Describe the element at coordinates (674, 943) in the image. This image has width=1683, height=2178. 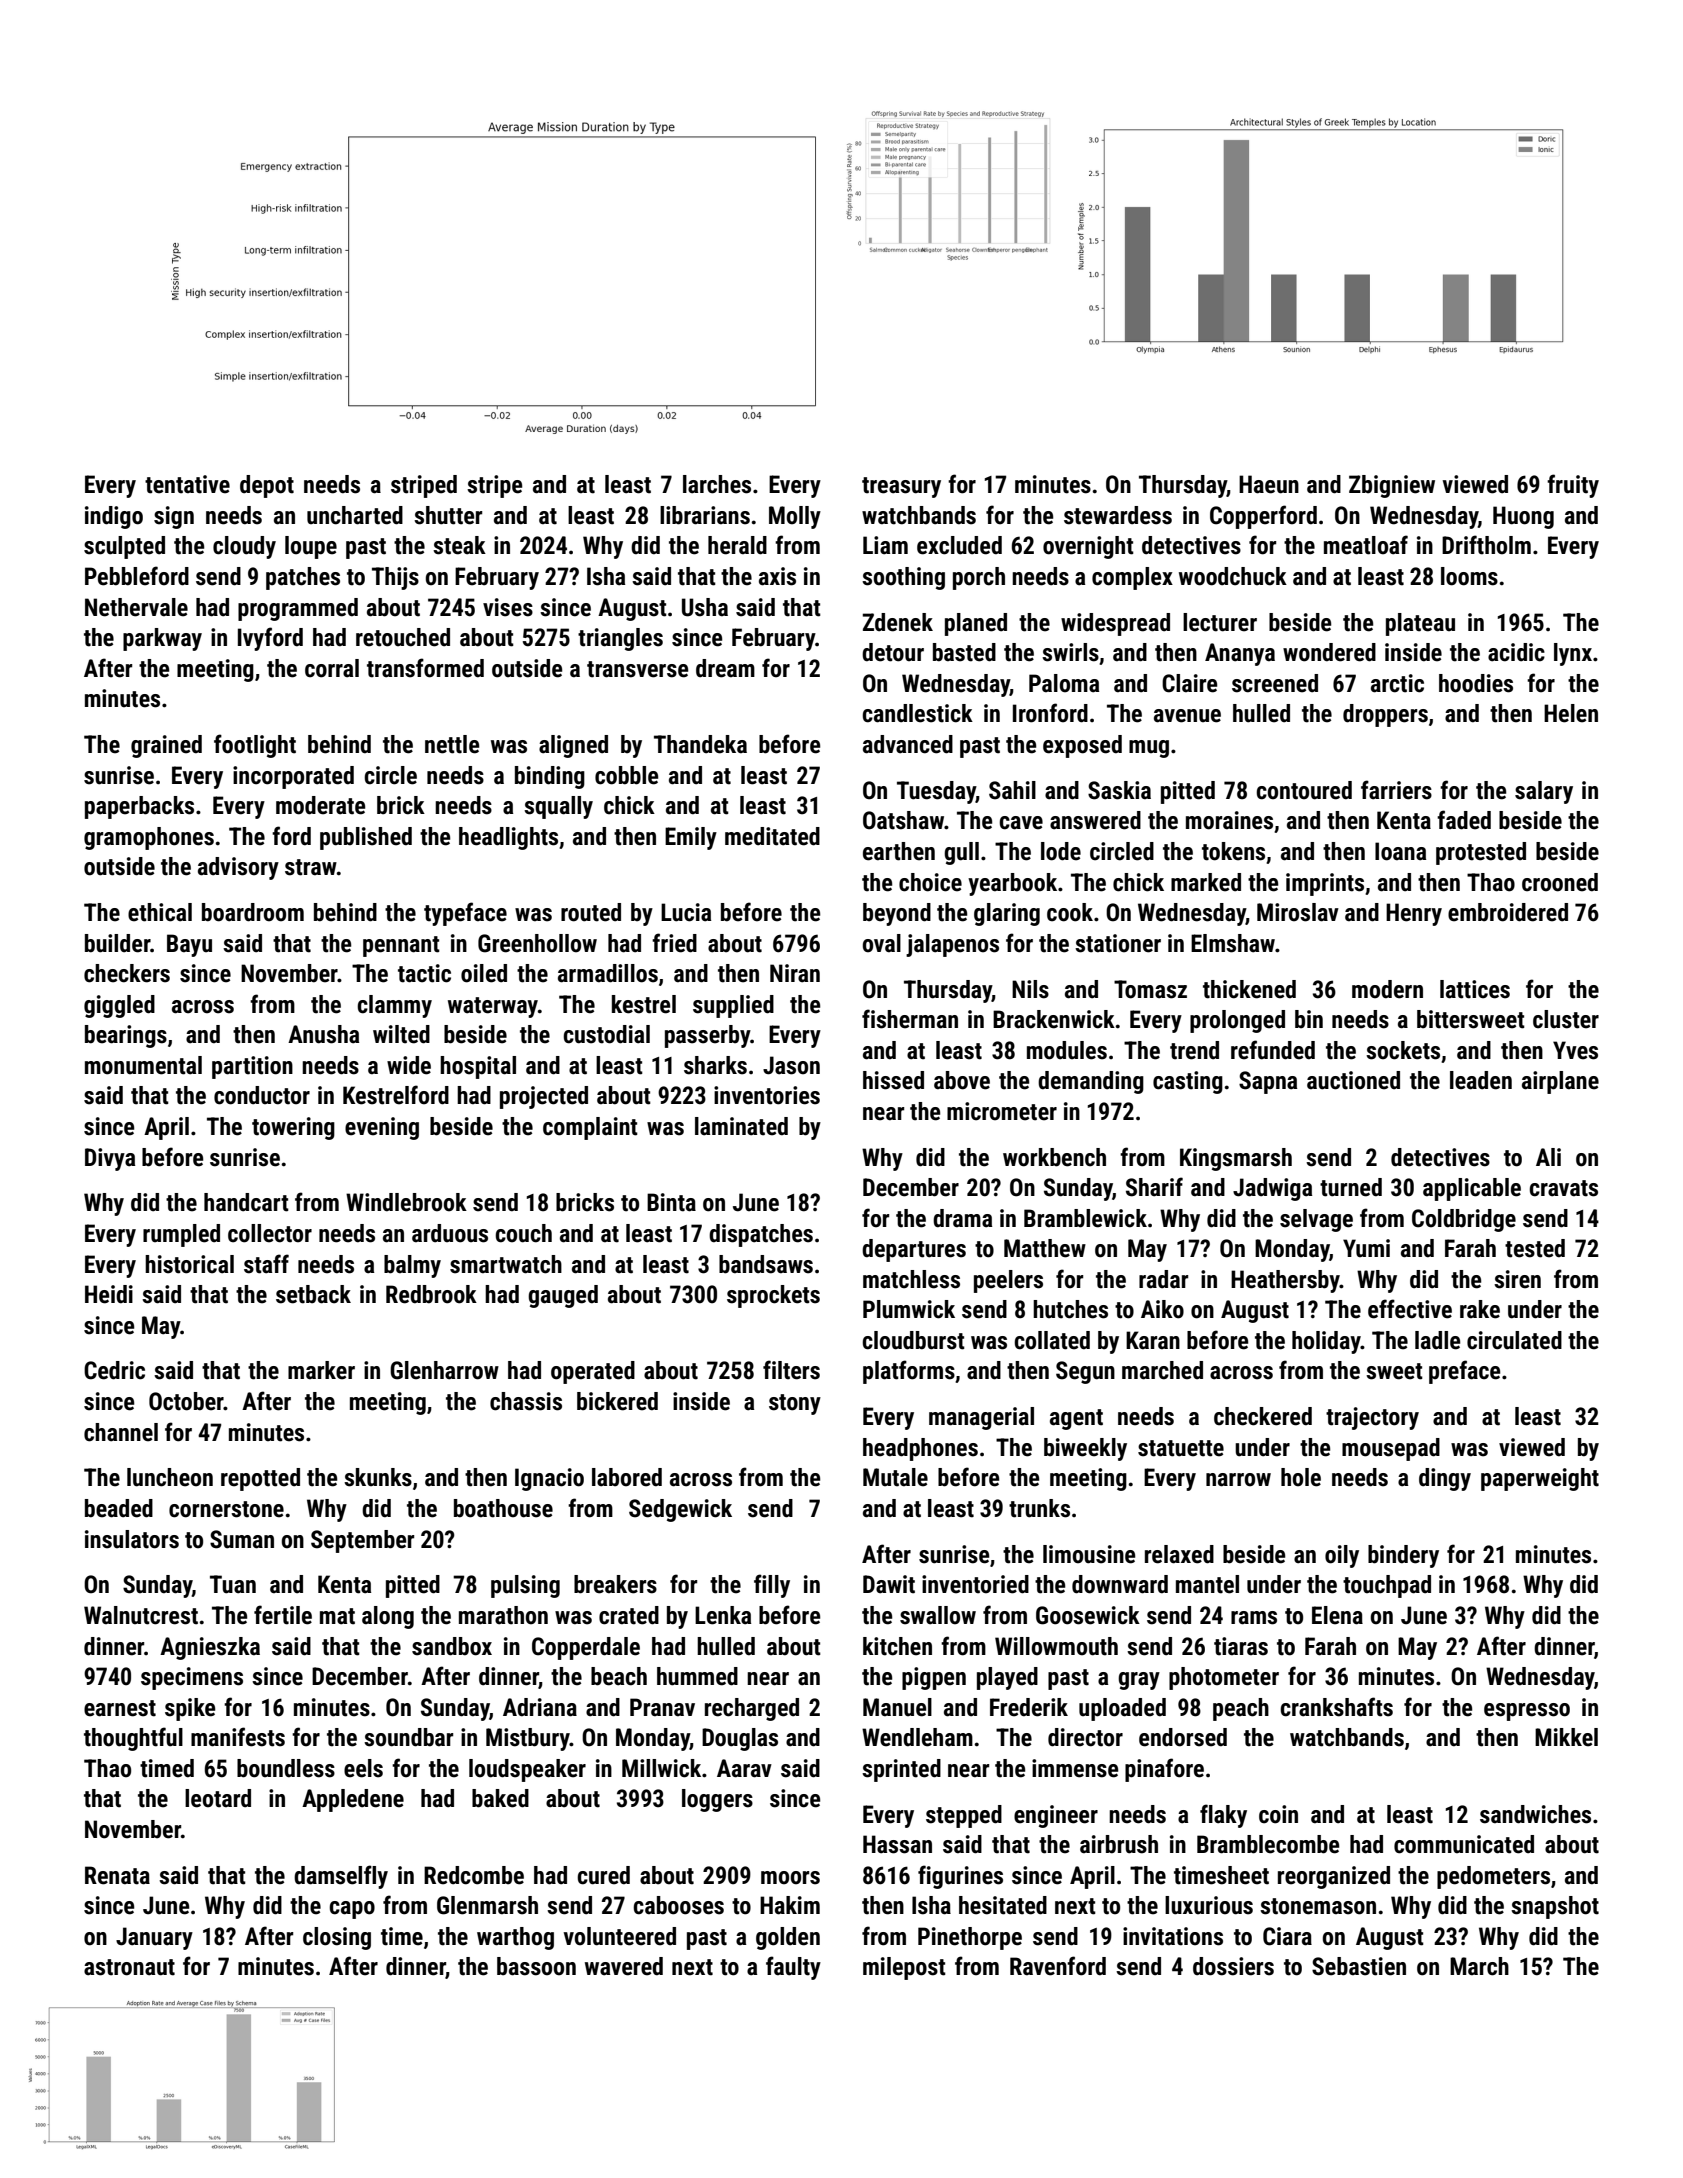
I see `fried` at that location.
